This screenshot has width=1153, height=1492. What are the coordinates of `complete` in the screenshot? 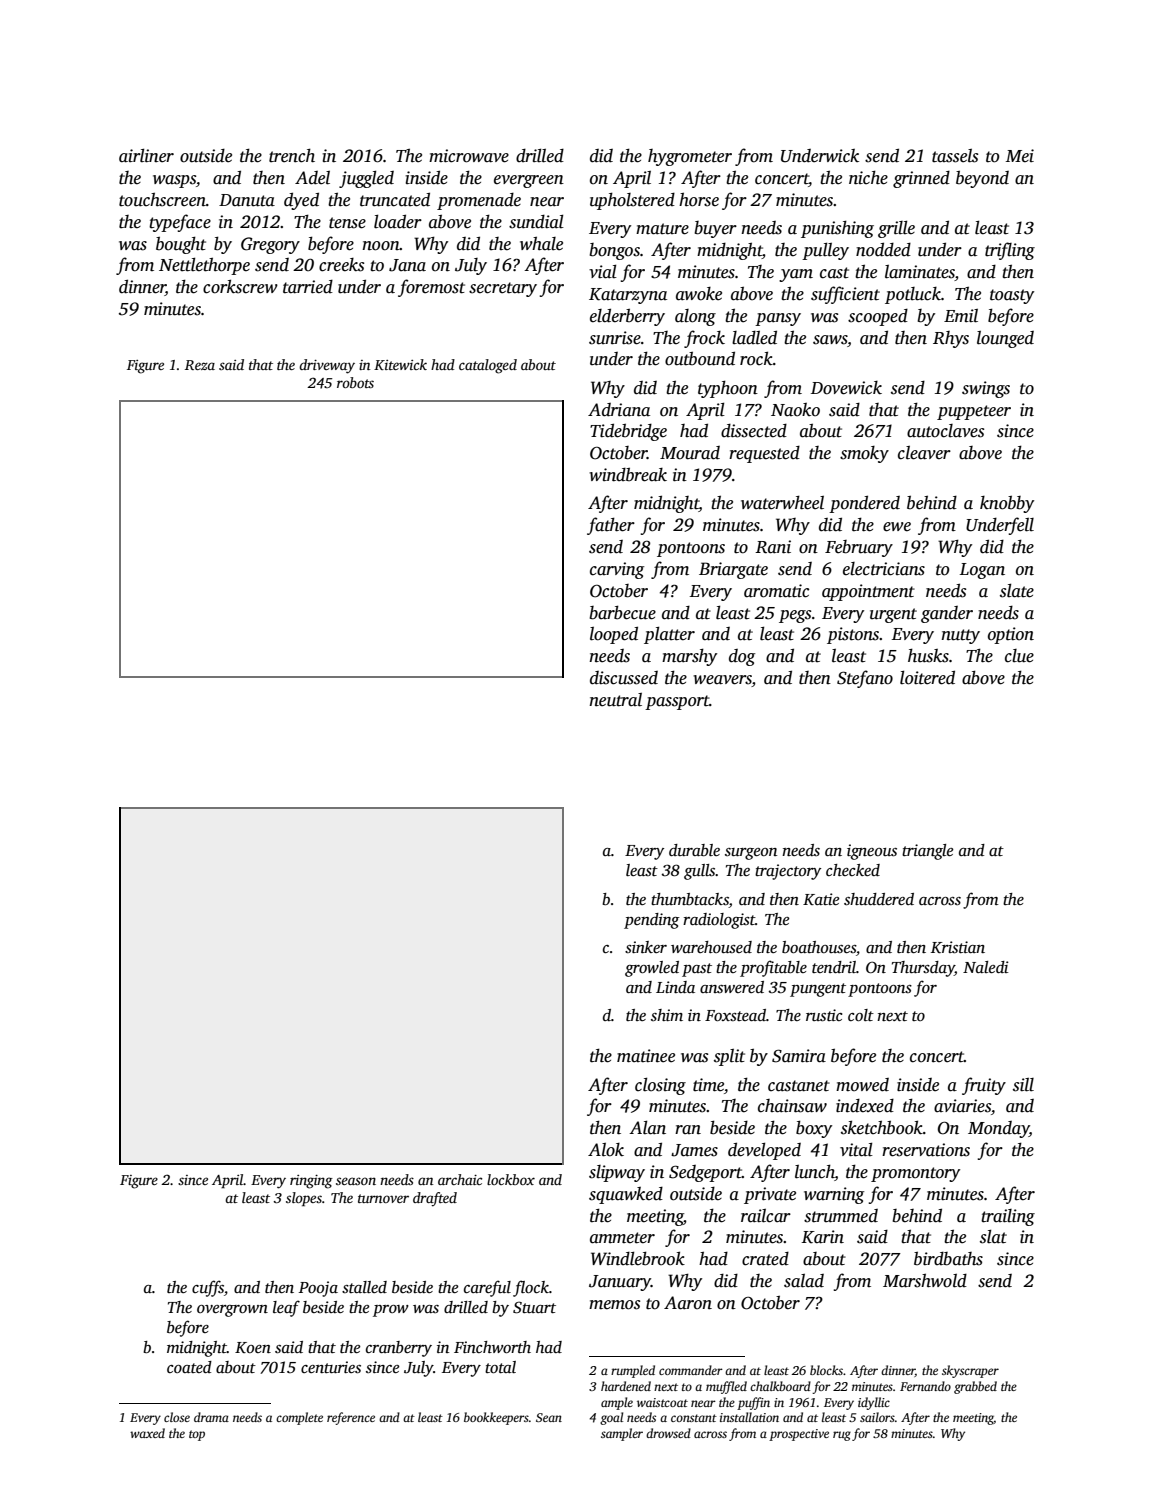 It's located at (299, 1418).
